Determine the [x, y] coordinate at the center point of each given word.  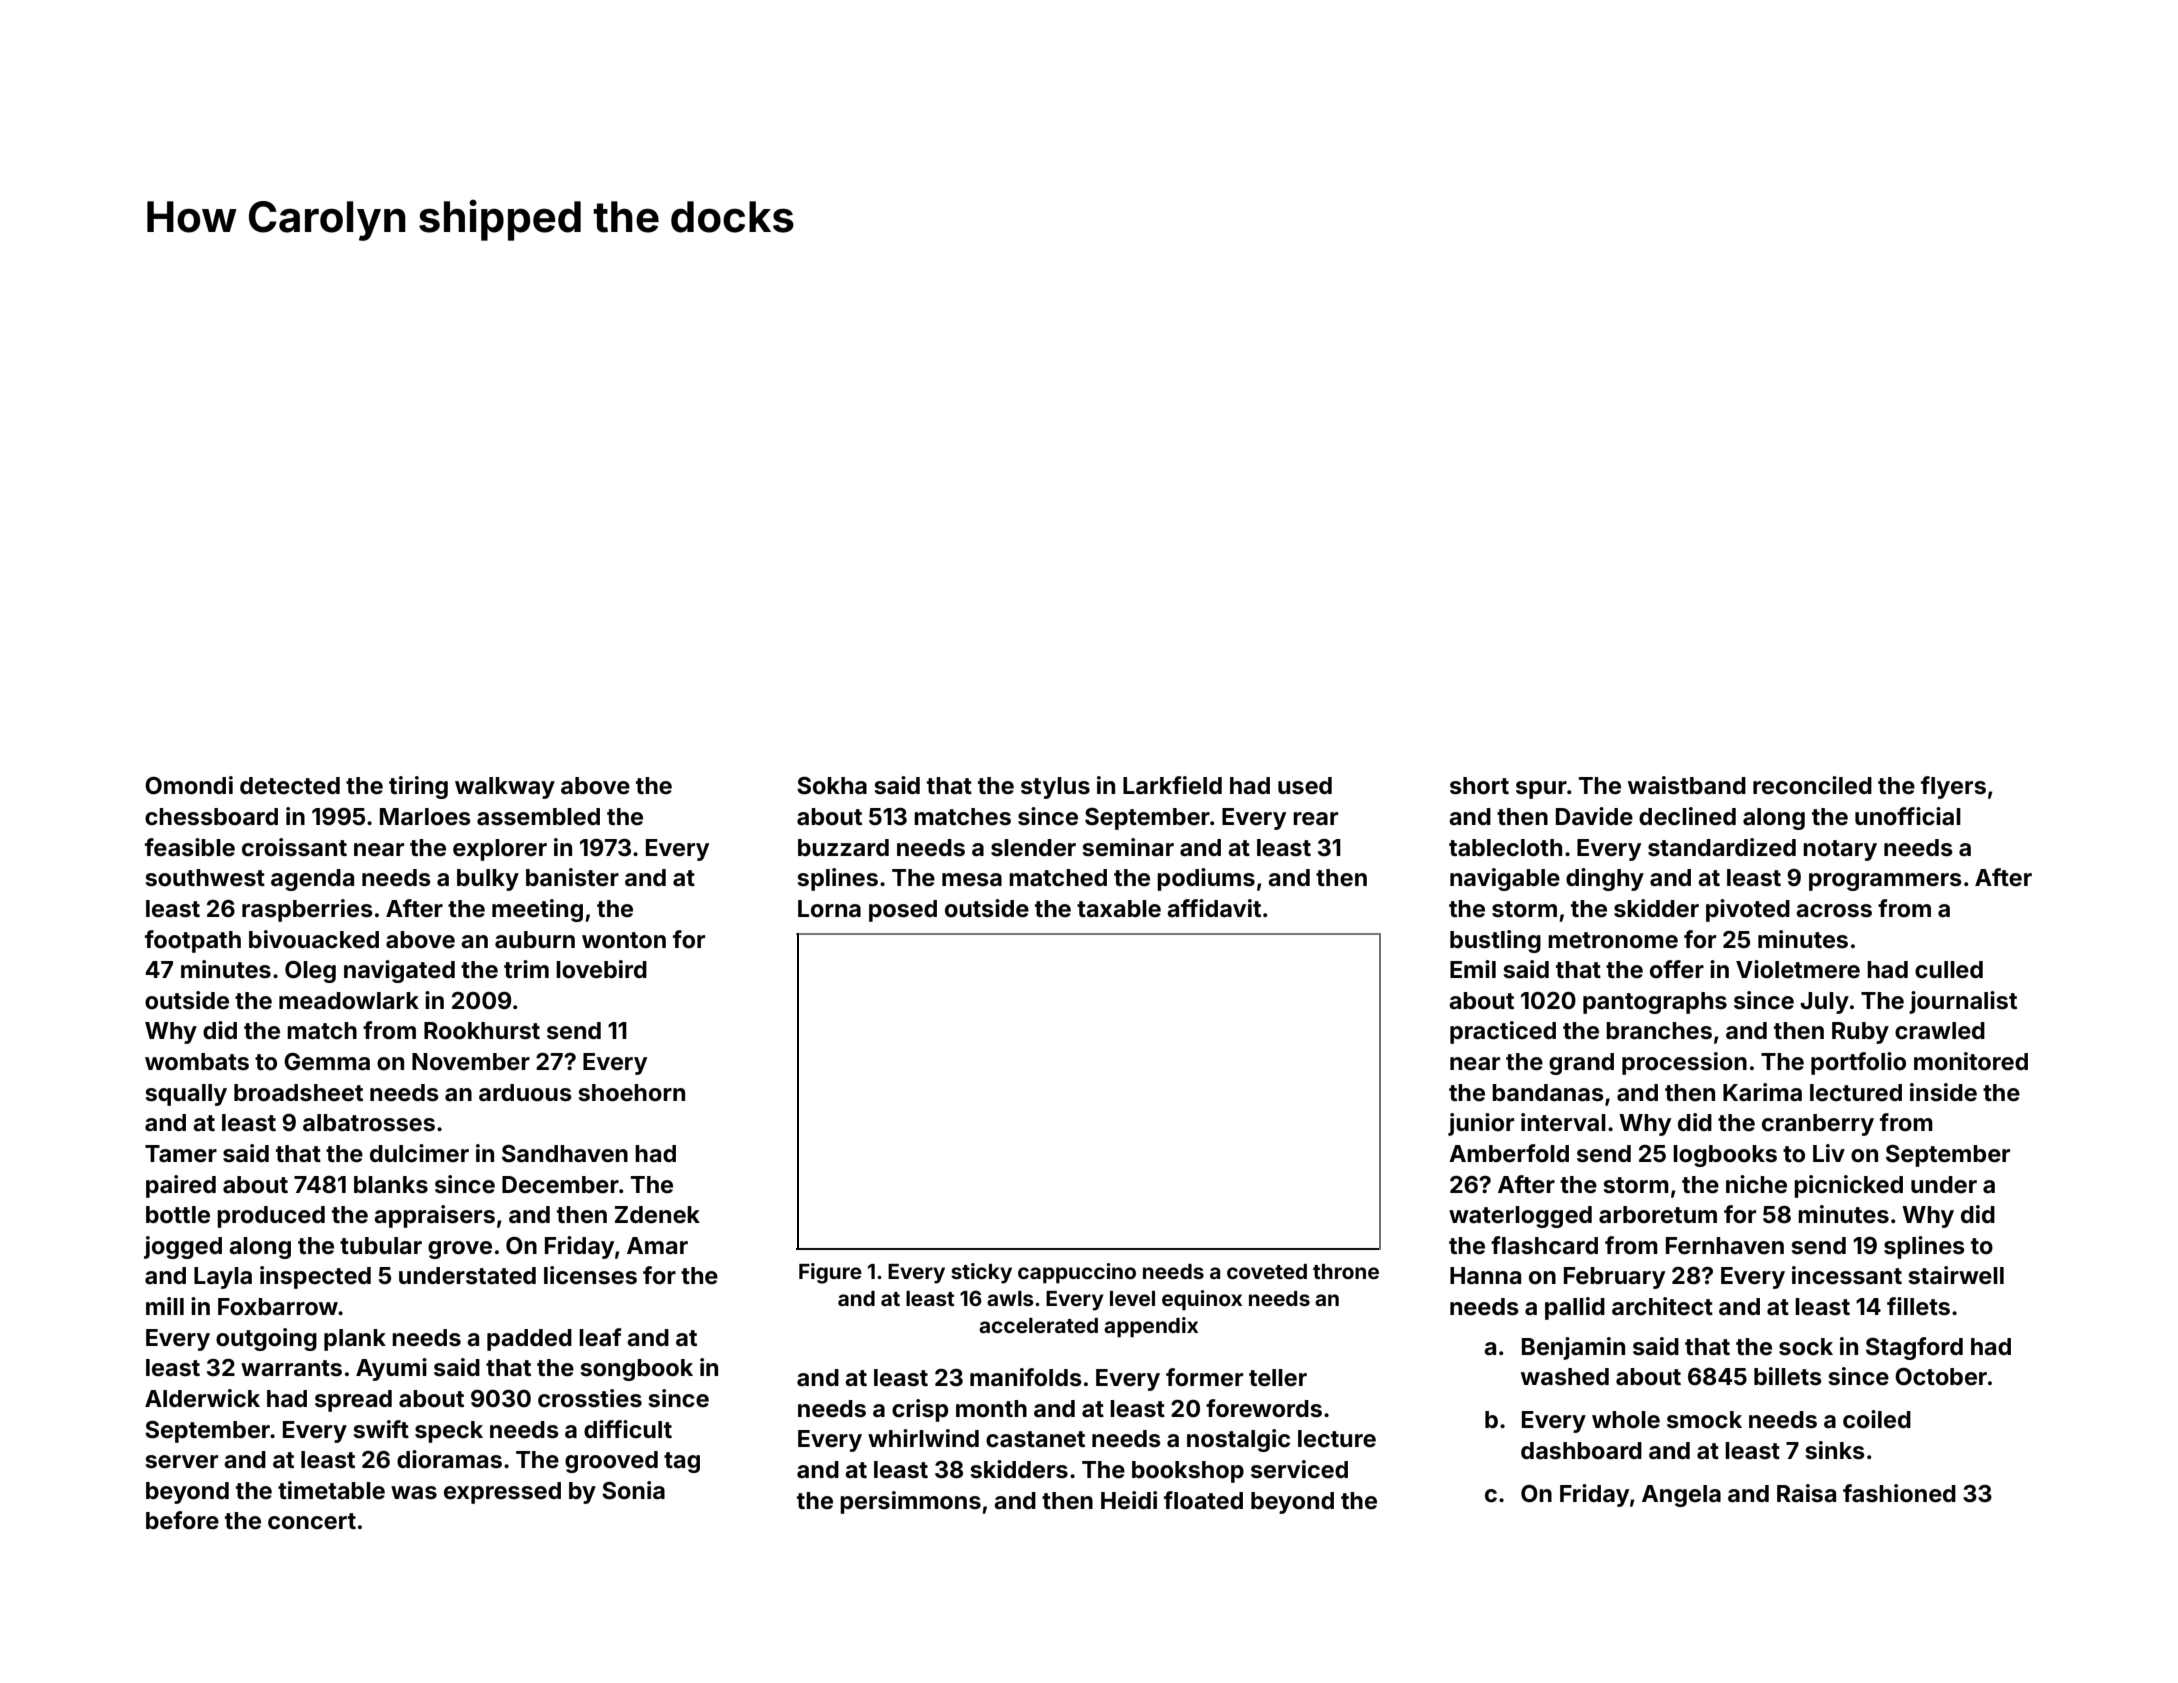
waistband [1687, 785]
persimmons [910, 1502]
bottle [178, 1215]
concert [312, 1521]
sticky [981, 1273]
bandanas [1548, 1093]
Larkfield [1172, 785]
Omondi [189, 785]
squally [186, 1095]
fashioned [1899, 1493]
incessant [1847, 1275]
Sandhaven [565, 1154]
